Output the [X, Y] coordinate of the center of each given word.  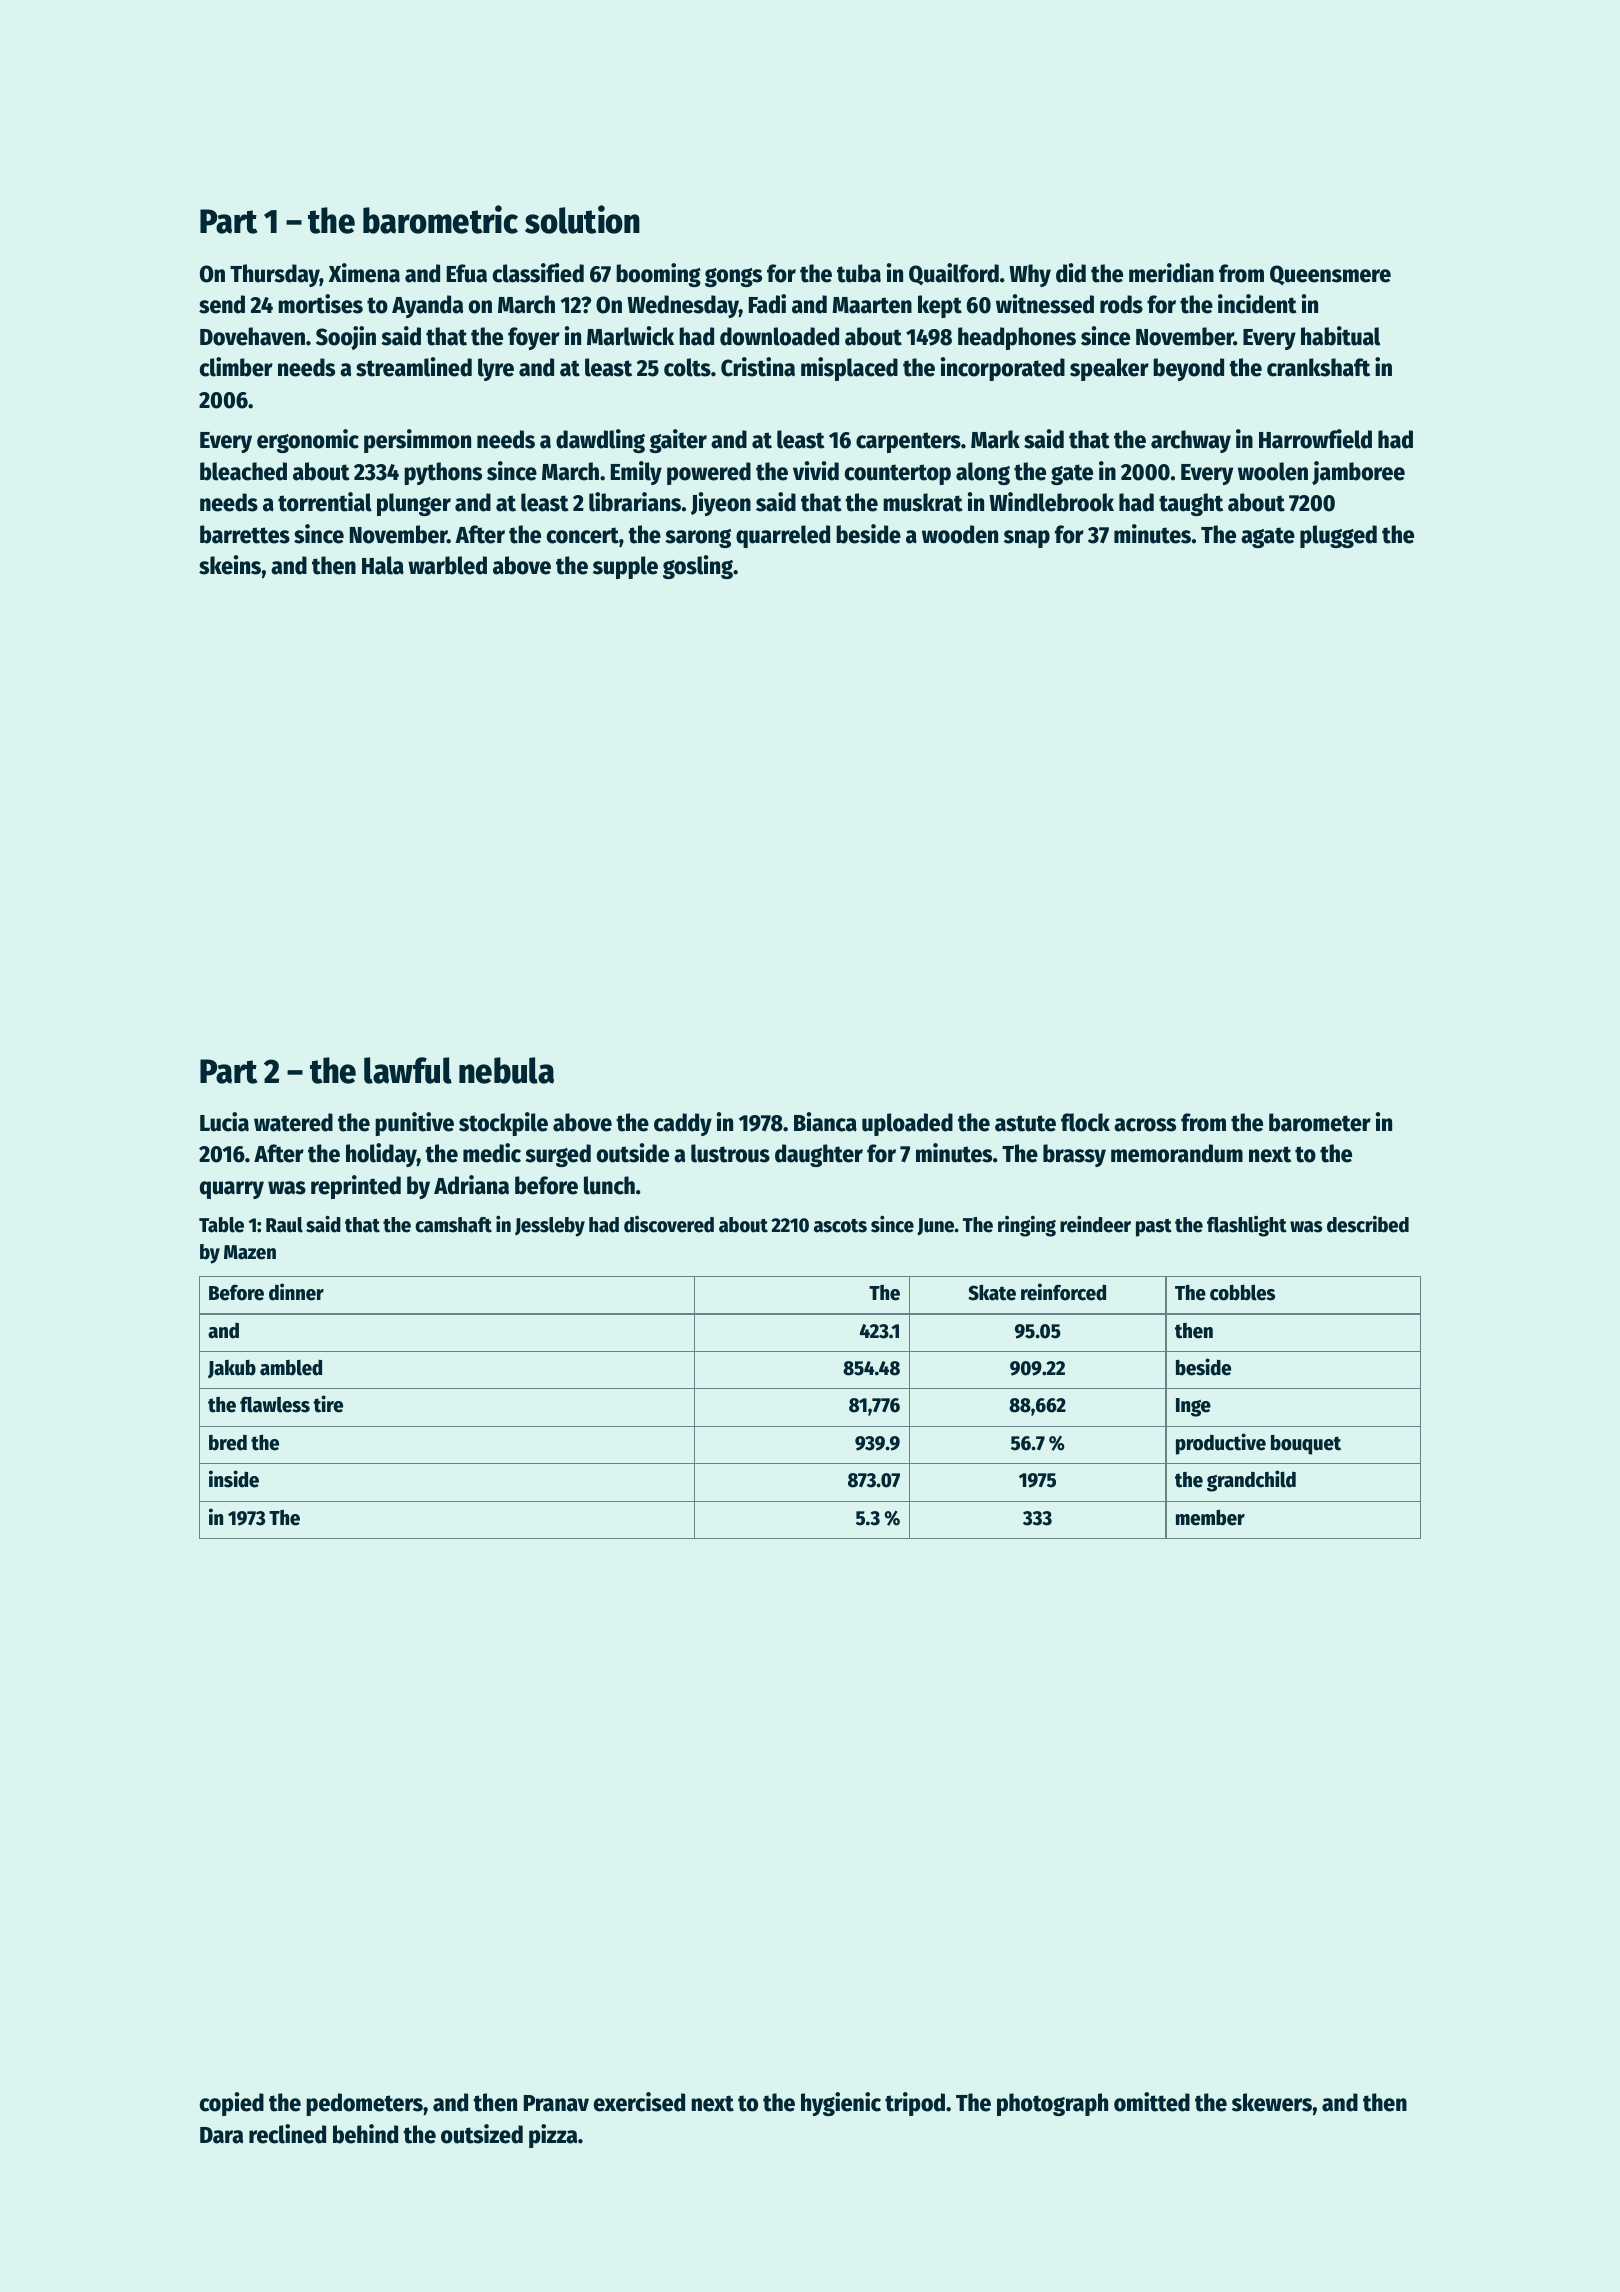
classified [538, 273]
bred [228, 1443]
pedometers [364, 2104]
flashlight [1247, 1226]
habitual [1340, 336]
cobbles [1242, 1292]
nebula [506, 1070]
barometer [1320, 1122]
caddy [683, 1124]
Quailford [954, 274]
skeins [230, 565]
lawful [408, 1070]
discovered [669, 1224]
